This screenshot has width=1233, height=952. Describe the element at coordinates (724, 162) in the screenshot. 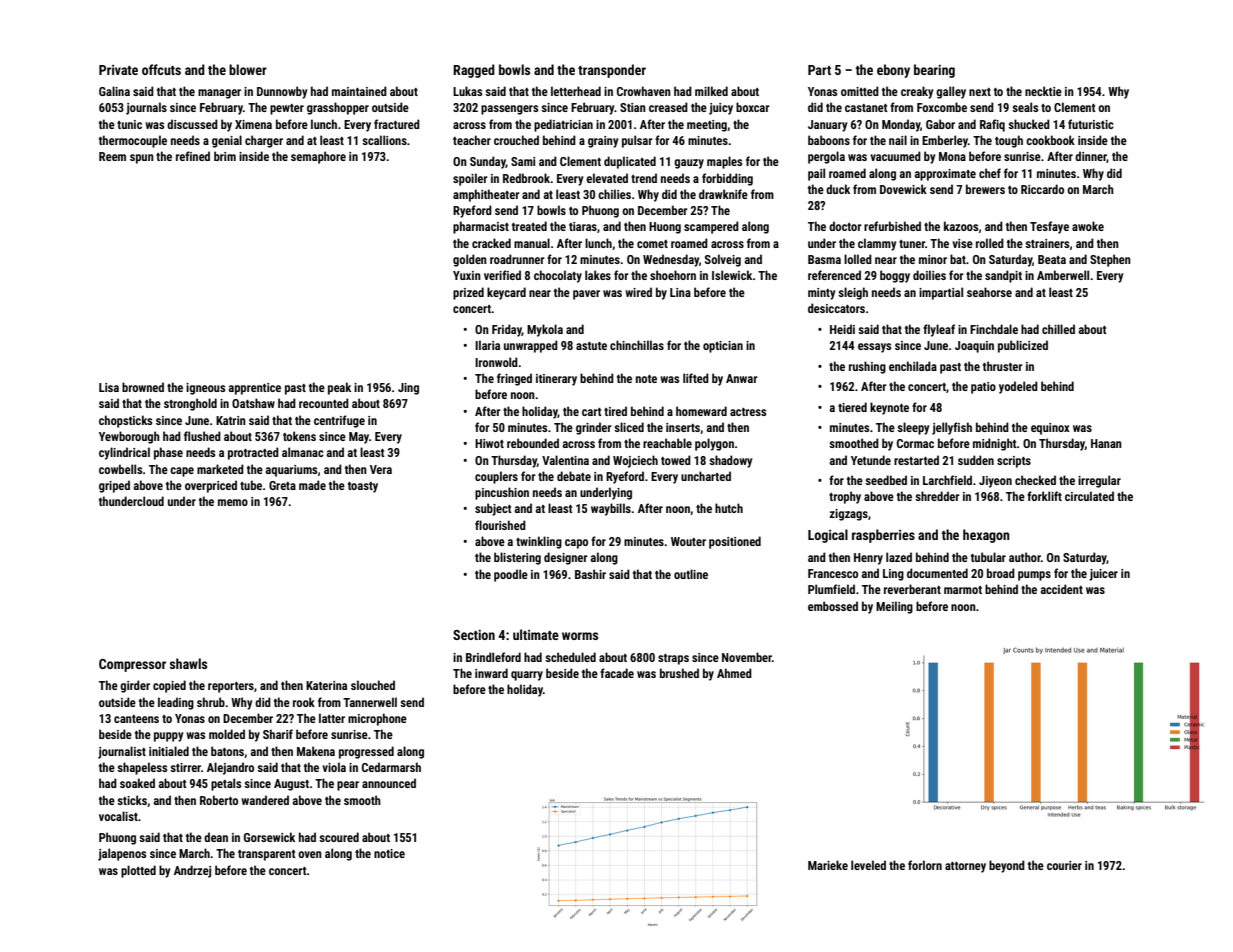

I see `maples` at that location.
